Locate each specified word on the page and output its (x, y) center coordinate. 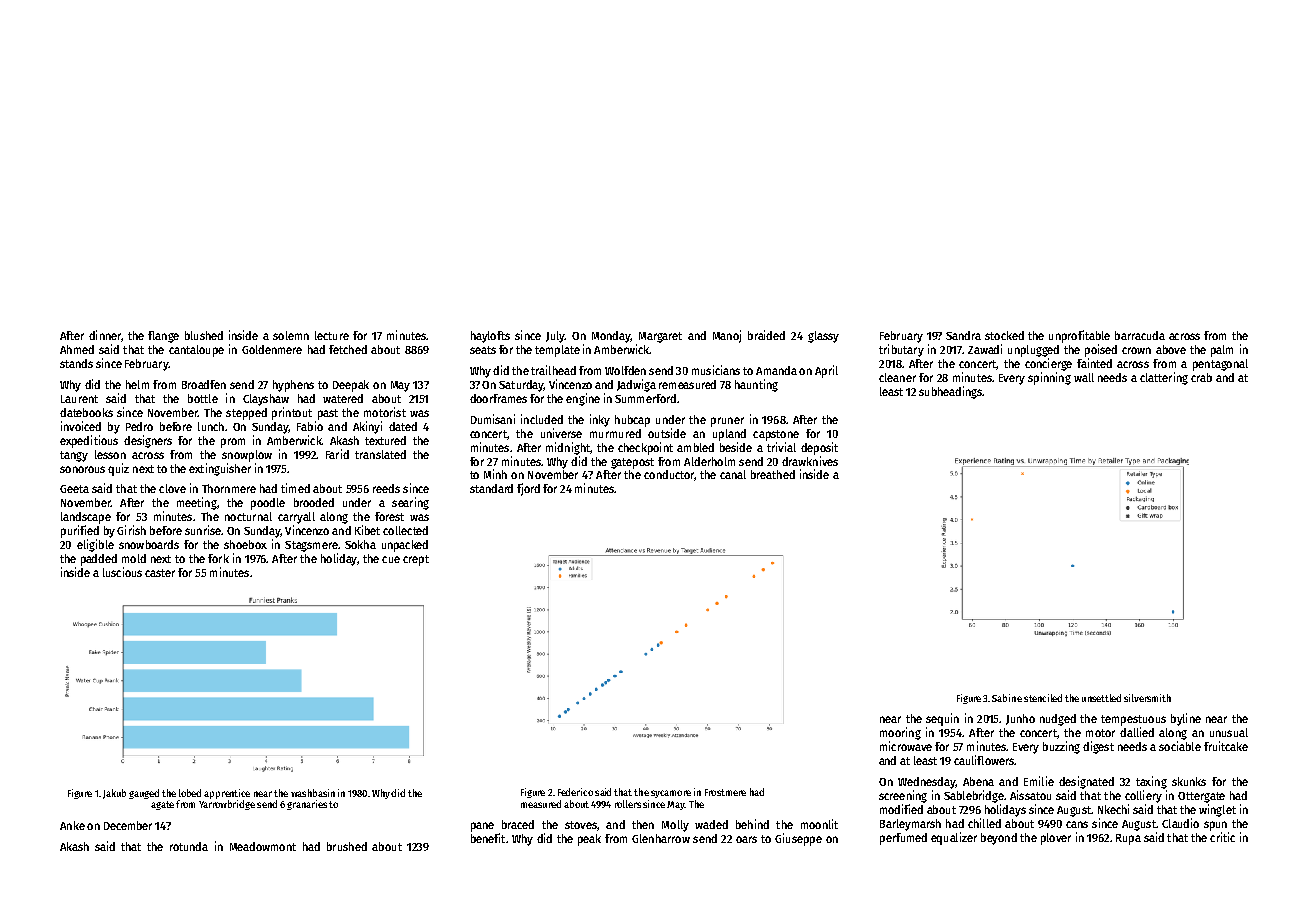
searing (410, 503)
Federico (575, 792)
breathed (773, 474)
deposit (819, 448)
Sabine (1007, 698)
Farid (337, 454)
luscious (122, 572)
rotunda (189, 846)
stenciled (1043, 698)
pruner (727, 422)
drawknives (810, 461)
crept (416, 560)
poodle (268, 504)
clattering (1164, 378)
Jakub (114, 794)
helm (137, 384)
